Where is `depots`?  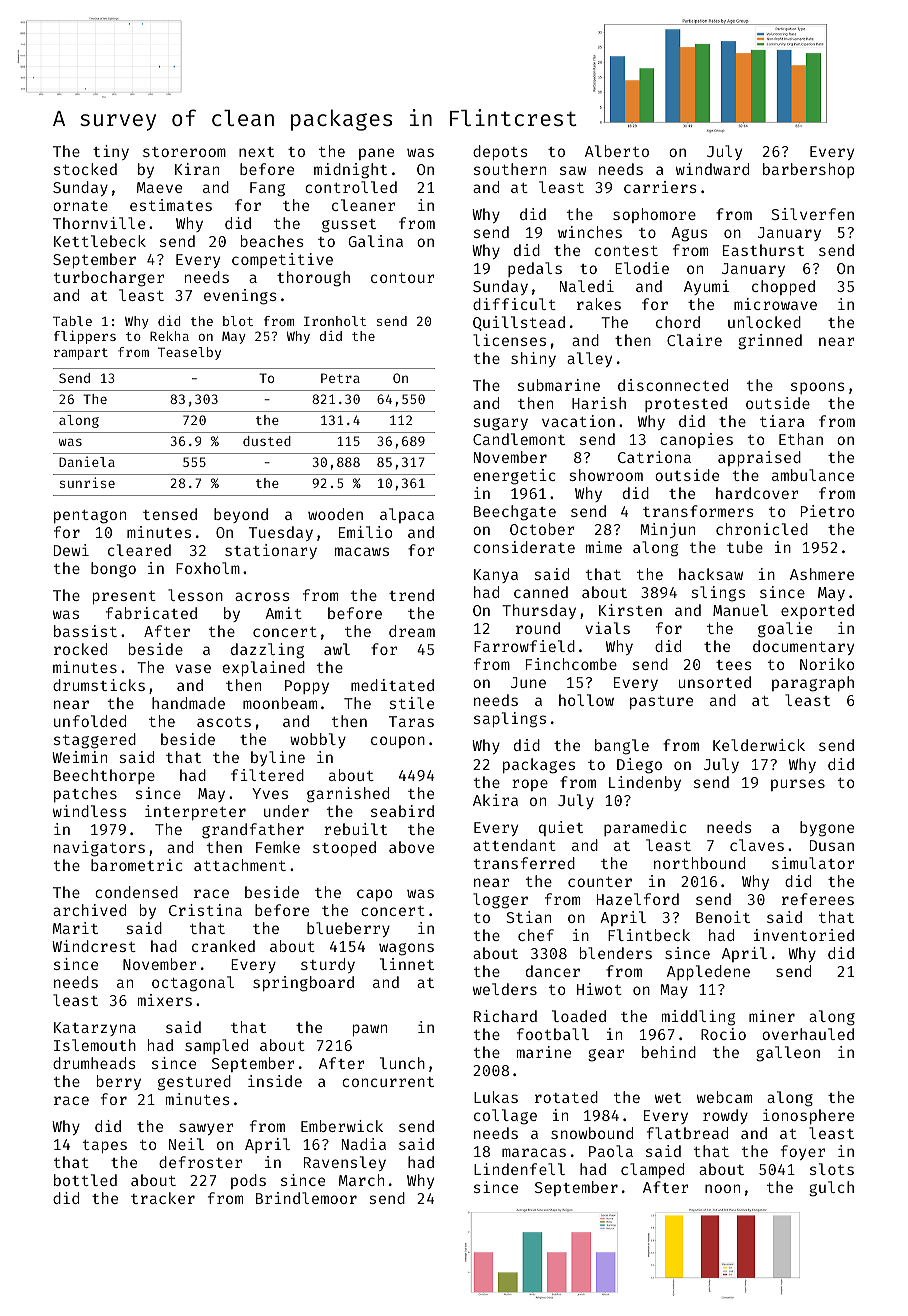 depots is located at coordinates (500, 152).
